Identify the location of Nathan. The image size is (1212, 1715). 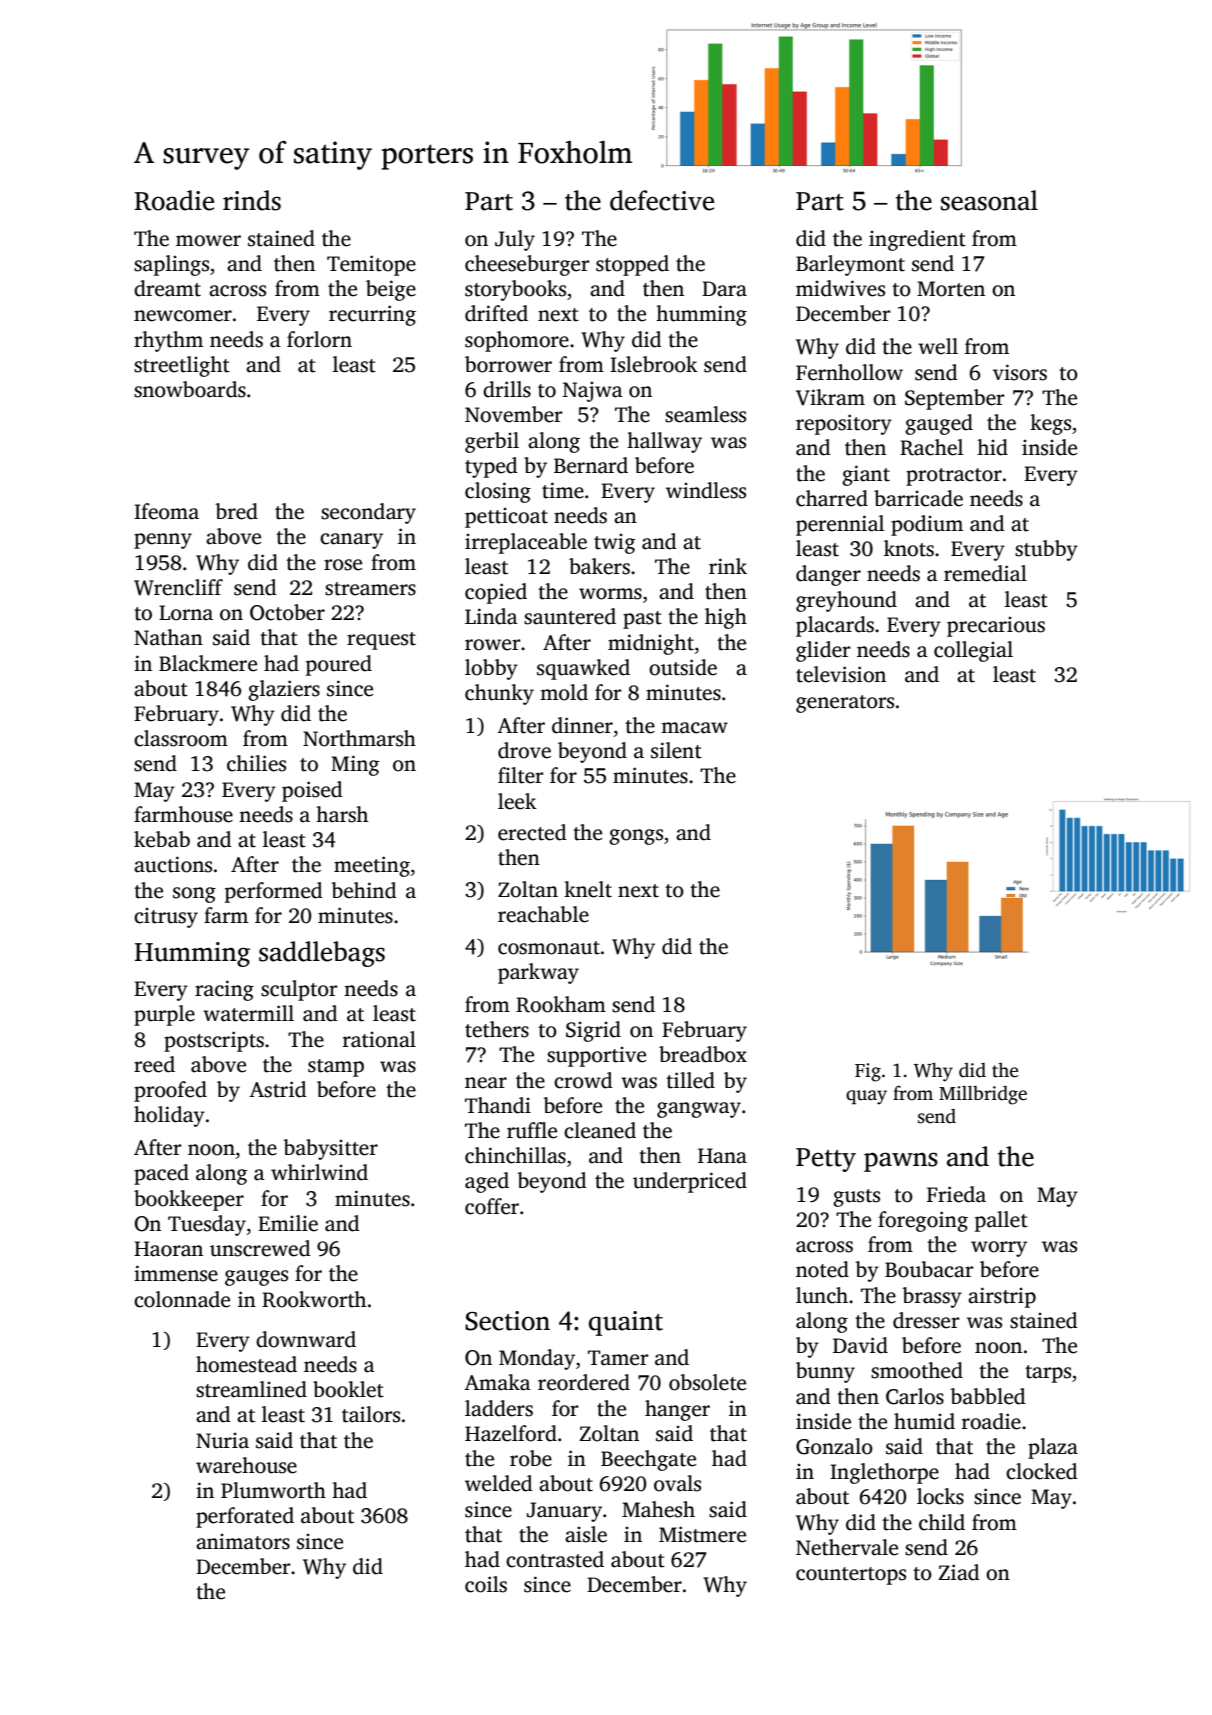
(168, 637).
